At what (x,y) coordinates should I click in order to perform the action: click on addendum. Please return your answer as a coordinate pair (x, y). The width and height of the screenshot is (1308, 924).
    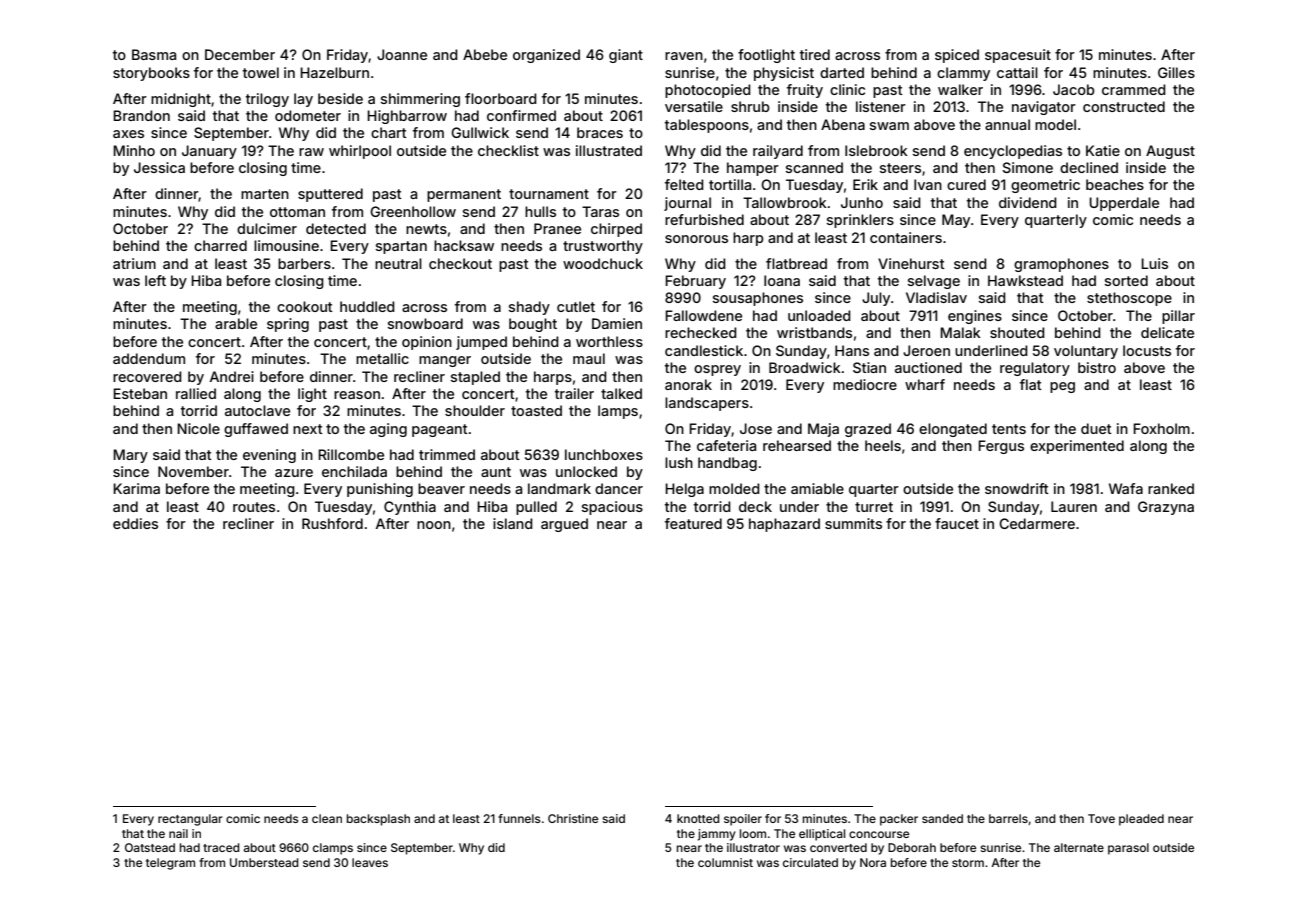
    Looking at the image, I should click on (149, 358).
